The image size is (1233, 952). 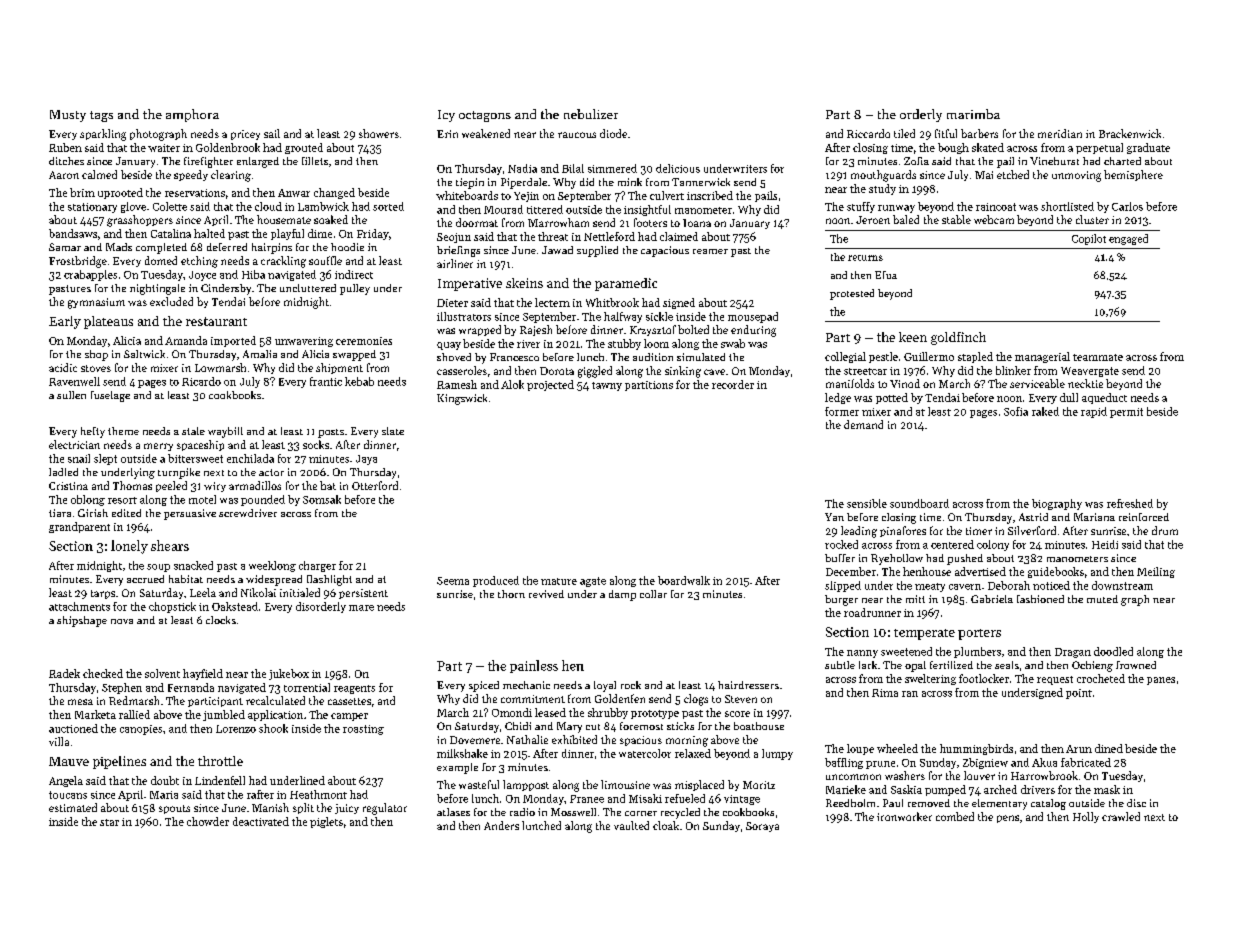 I want to click on damp, so click(x=622, y=595).
